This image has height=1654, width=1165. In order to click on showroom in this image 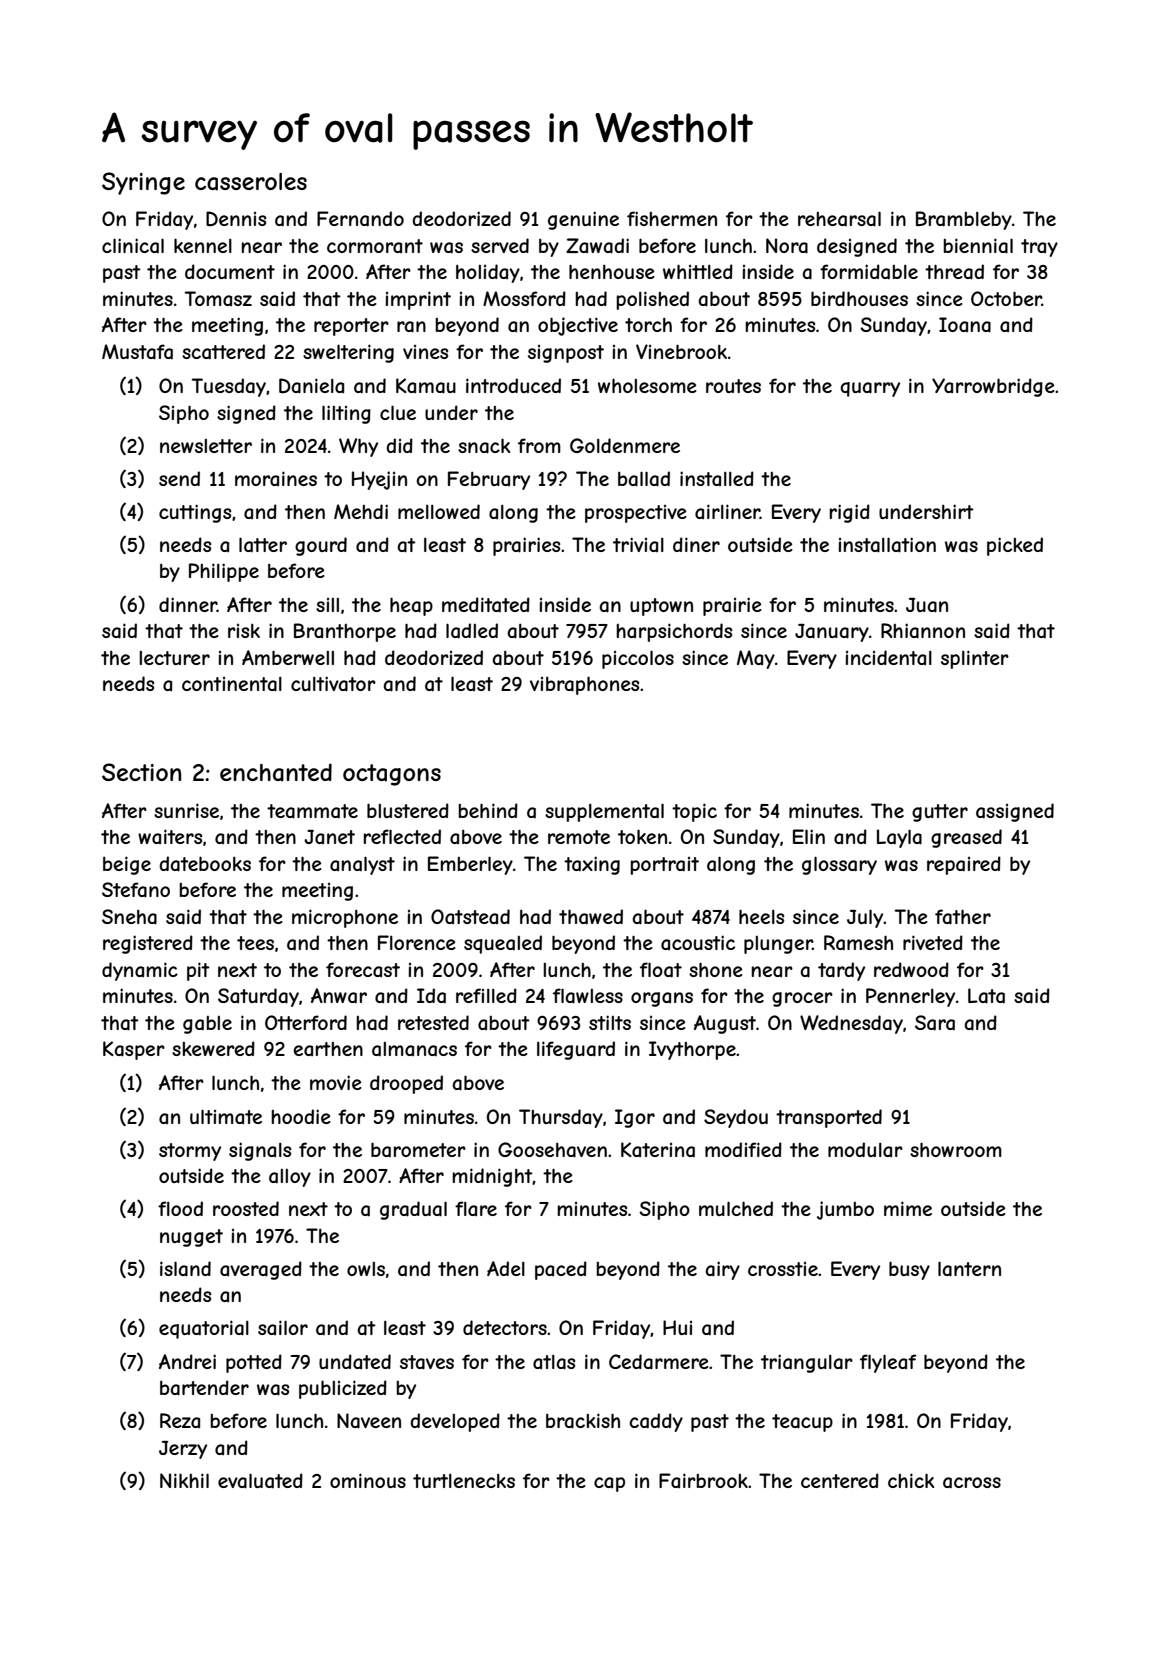, I will do `click(956, 1149)`.
